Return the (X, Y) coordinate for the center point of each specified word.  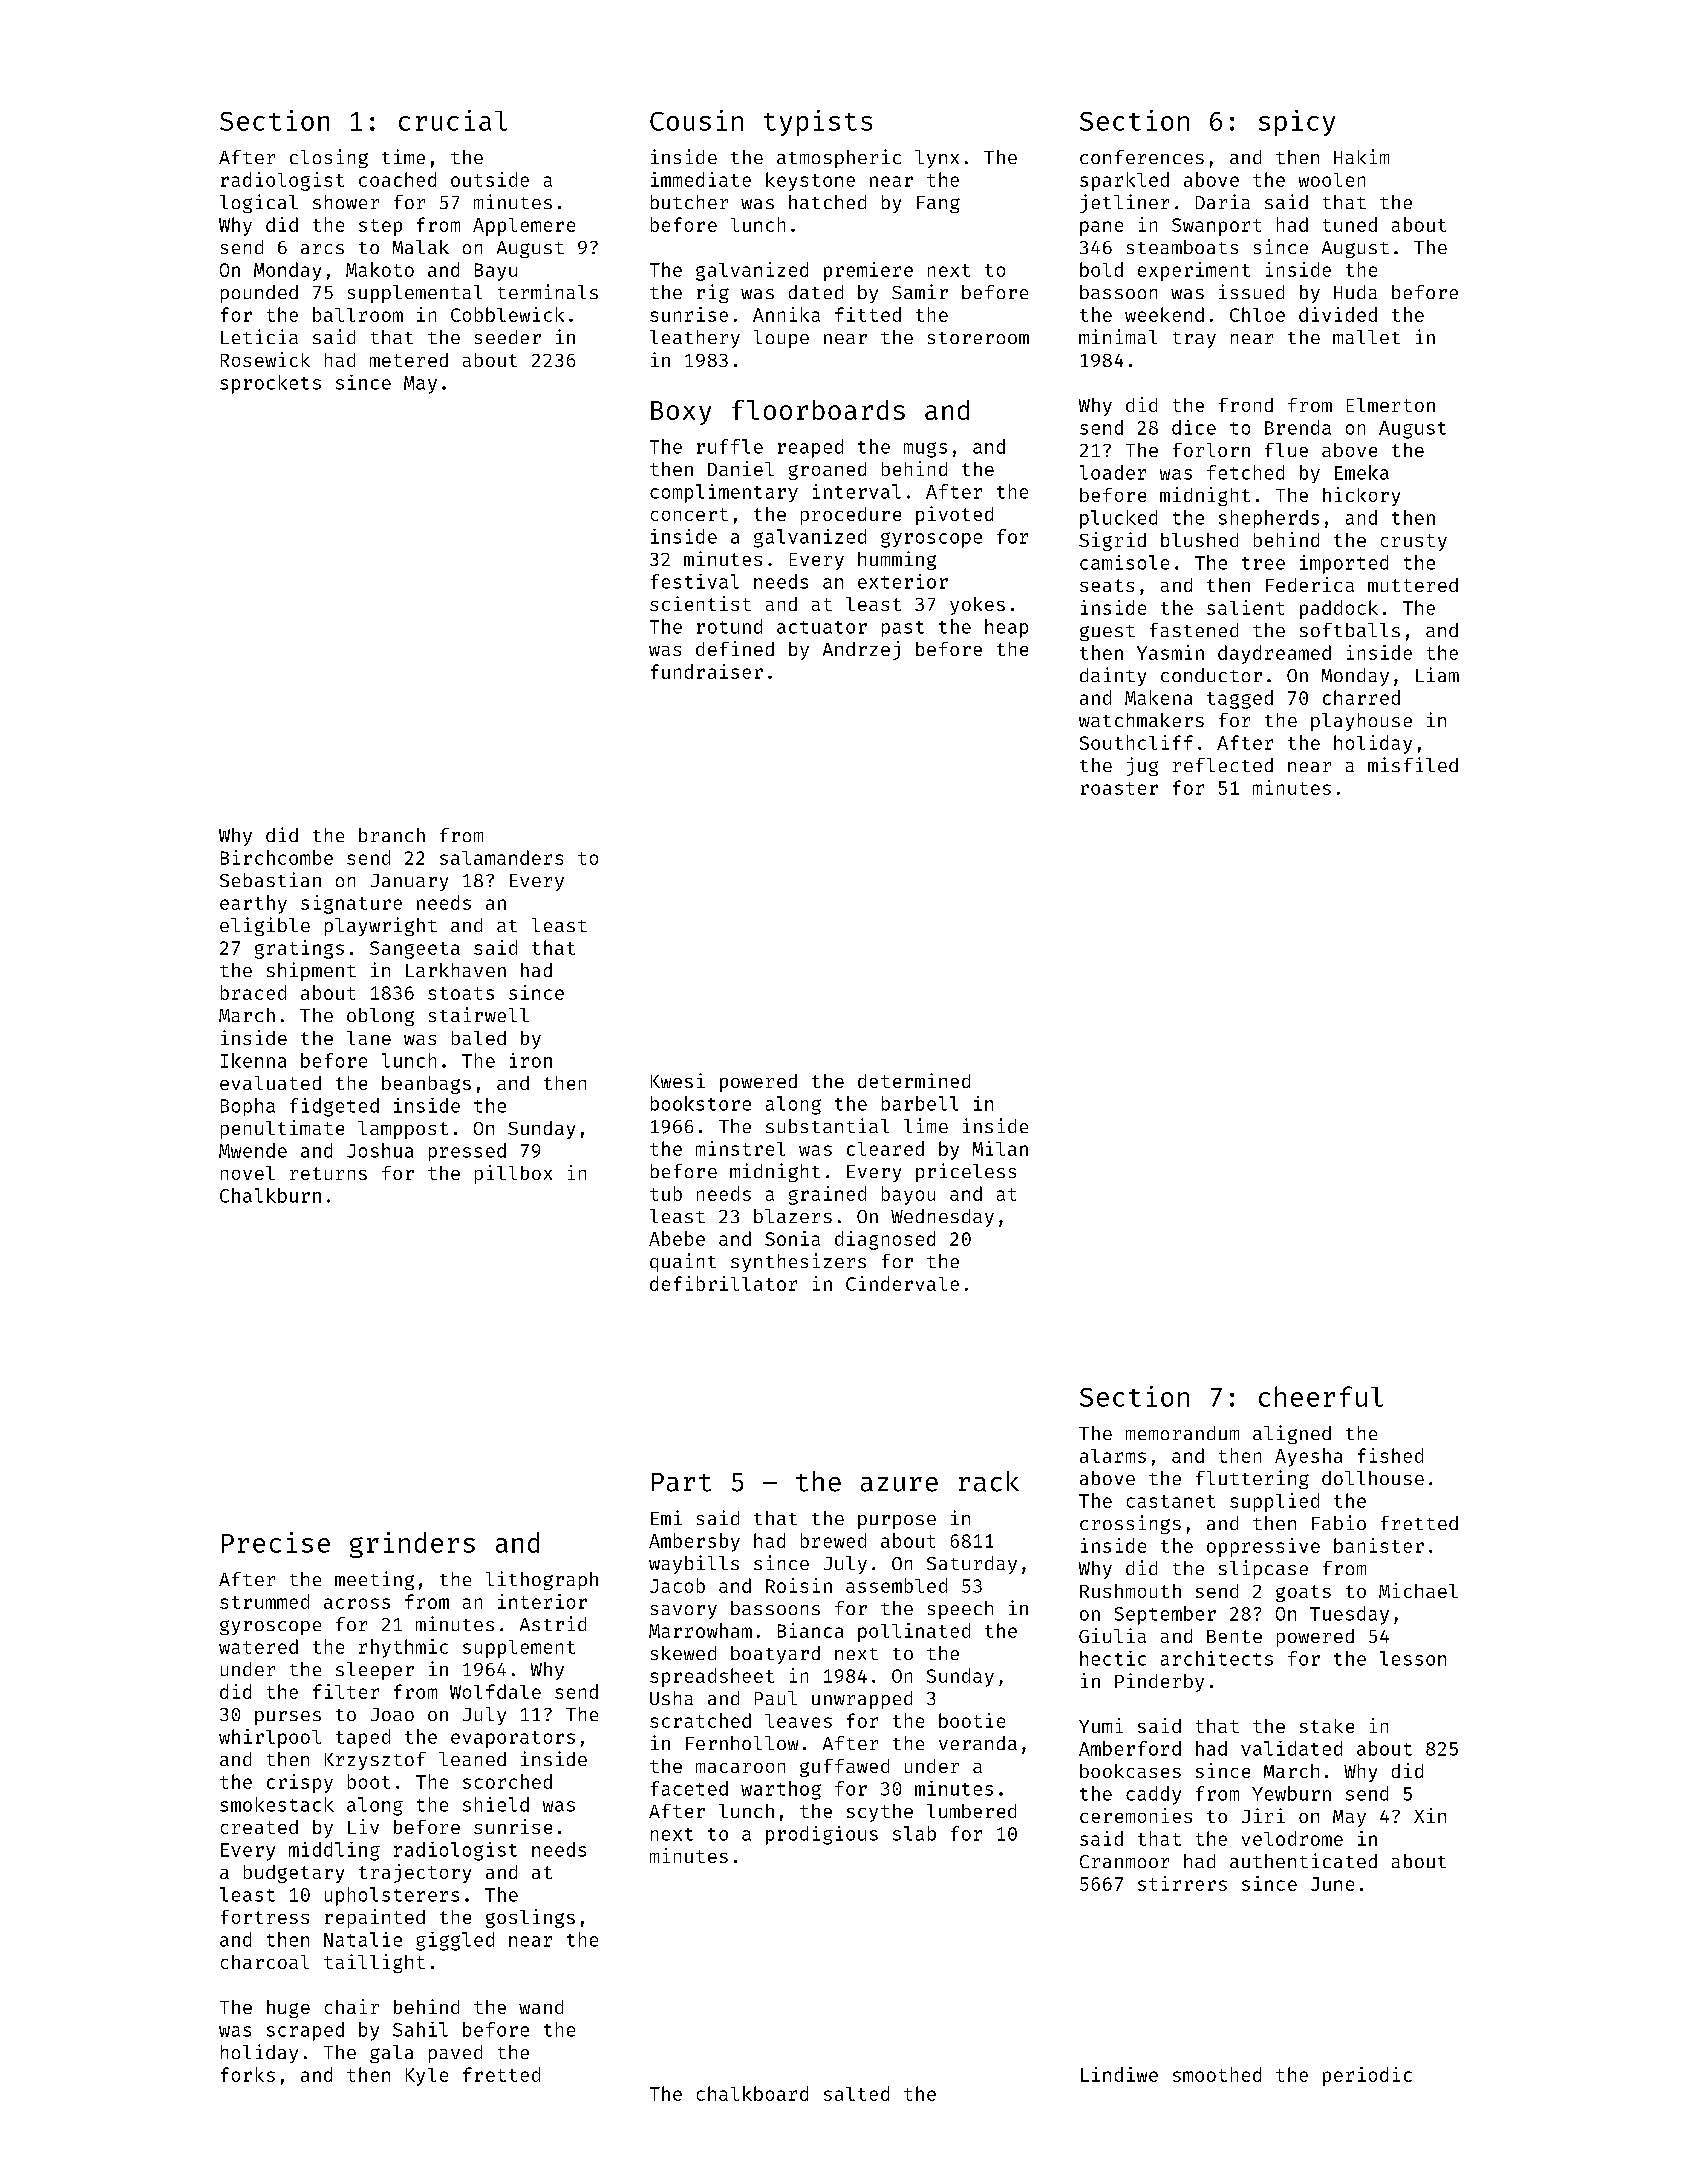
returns (328, 1173)
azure (899, 1484)
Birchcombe (277, 857)
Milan (1000, 1148)
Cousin (696, 120)
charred (1361, 697)
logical (259, 203)
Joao (392, 1714)
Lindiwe (1119, 2074)
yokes (977, 606)
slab (914, 1833)
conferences (1142, 157)
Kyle (427, 2077)
